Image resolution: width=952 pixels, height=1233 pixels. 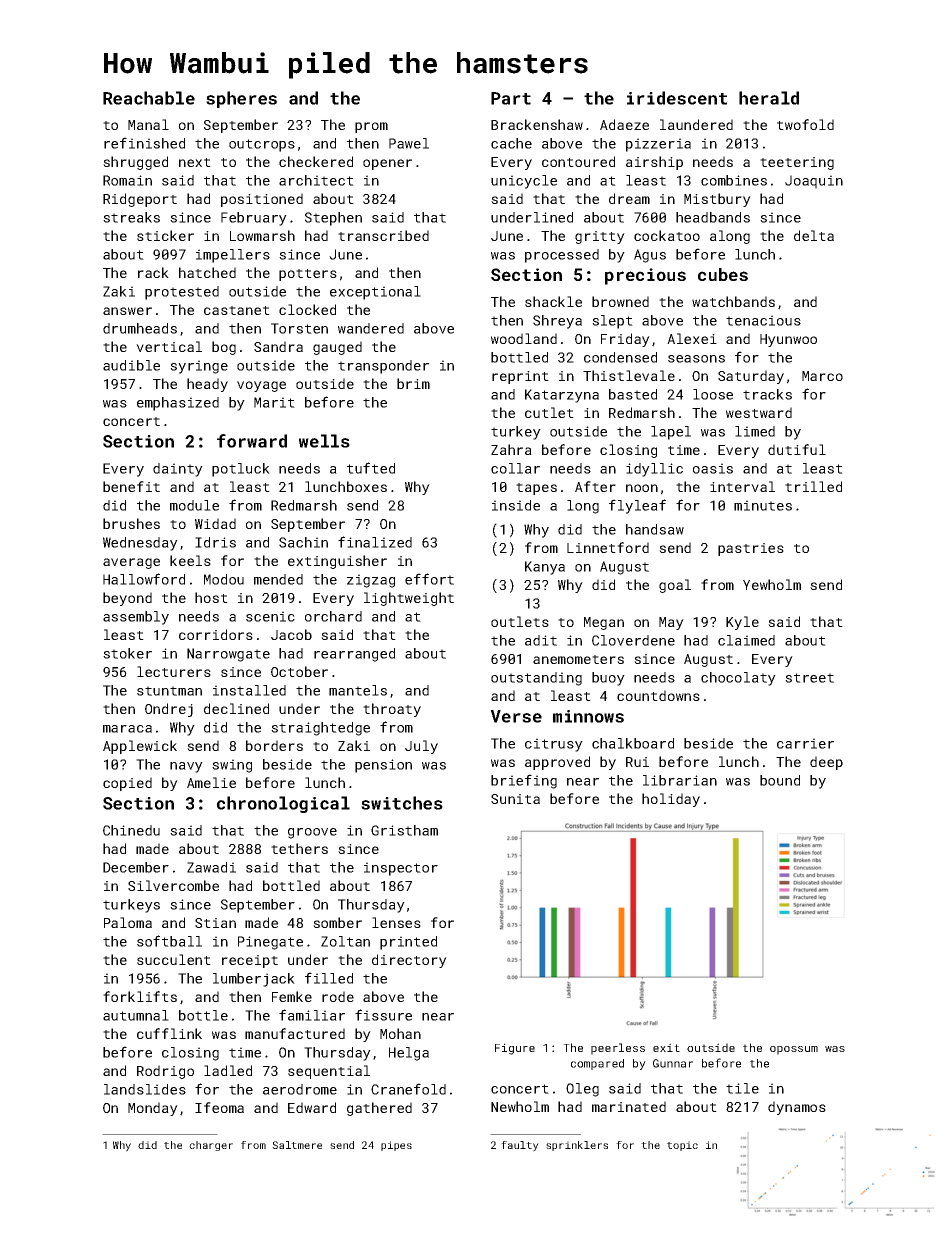 What do you see at coordinates (145, 1089) in the screenshot?
I see `landslides` at bounding box center [145, 1089].
